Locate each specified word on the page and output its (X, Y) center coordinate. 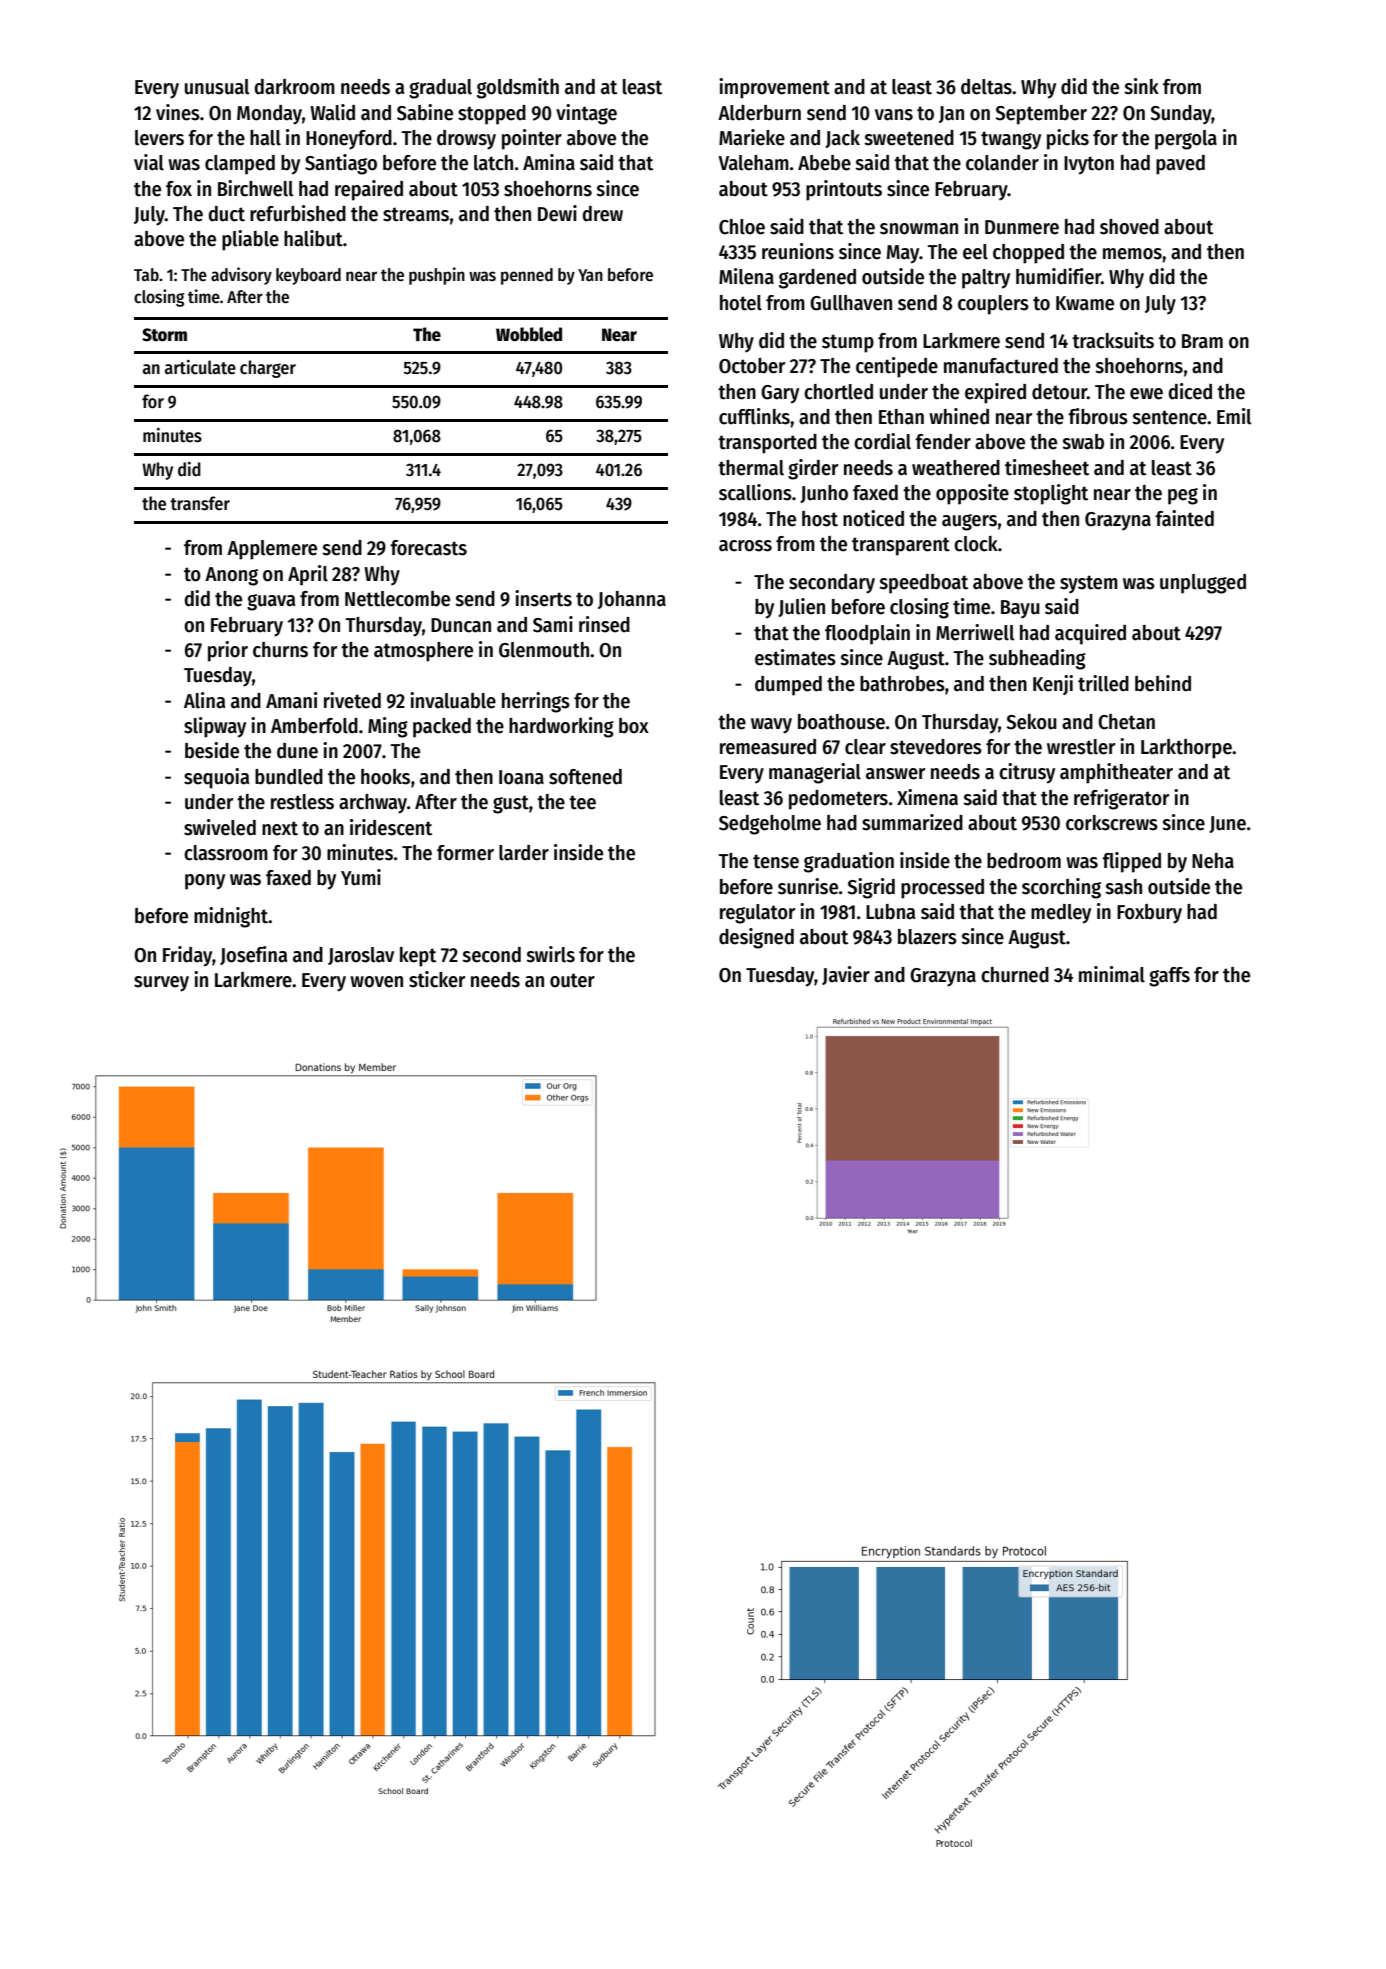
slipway (215, 727)
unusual (217, 87)
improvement (774, 88)
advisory (241, 276)
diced (1190, 391)
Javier (846, 975)
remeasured (768, 747)
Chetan (1126, 722)
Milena (746, 276)
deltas (986, 87)
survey (161, 984)
